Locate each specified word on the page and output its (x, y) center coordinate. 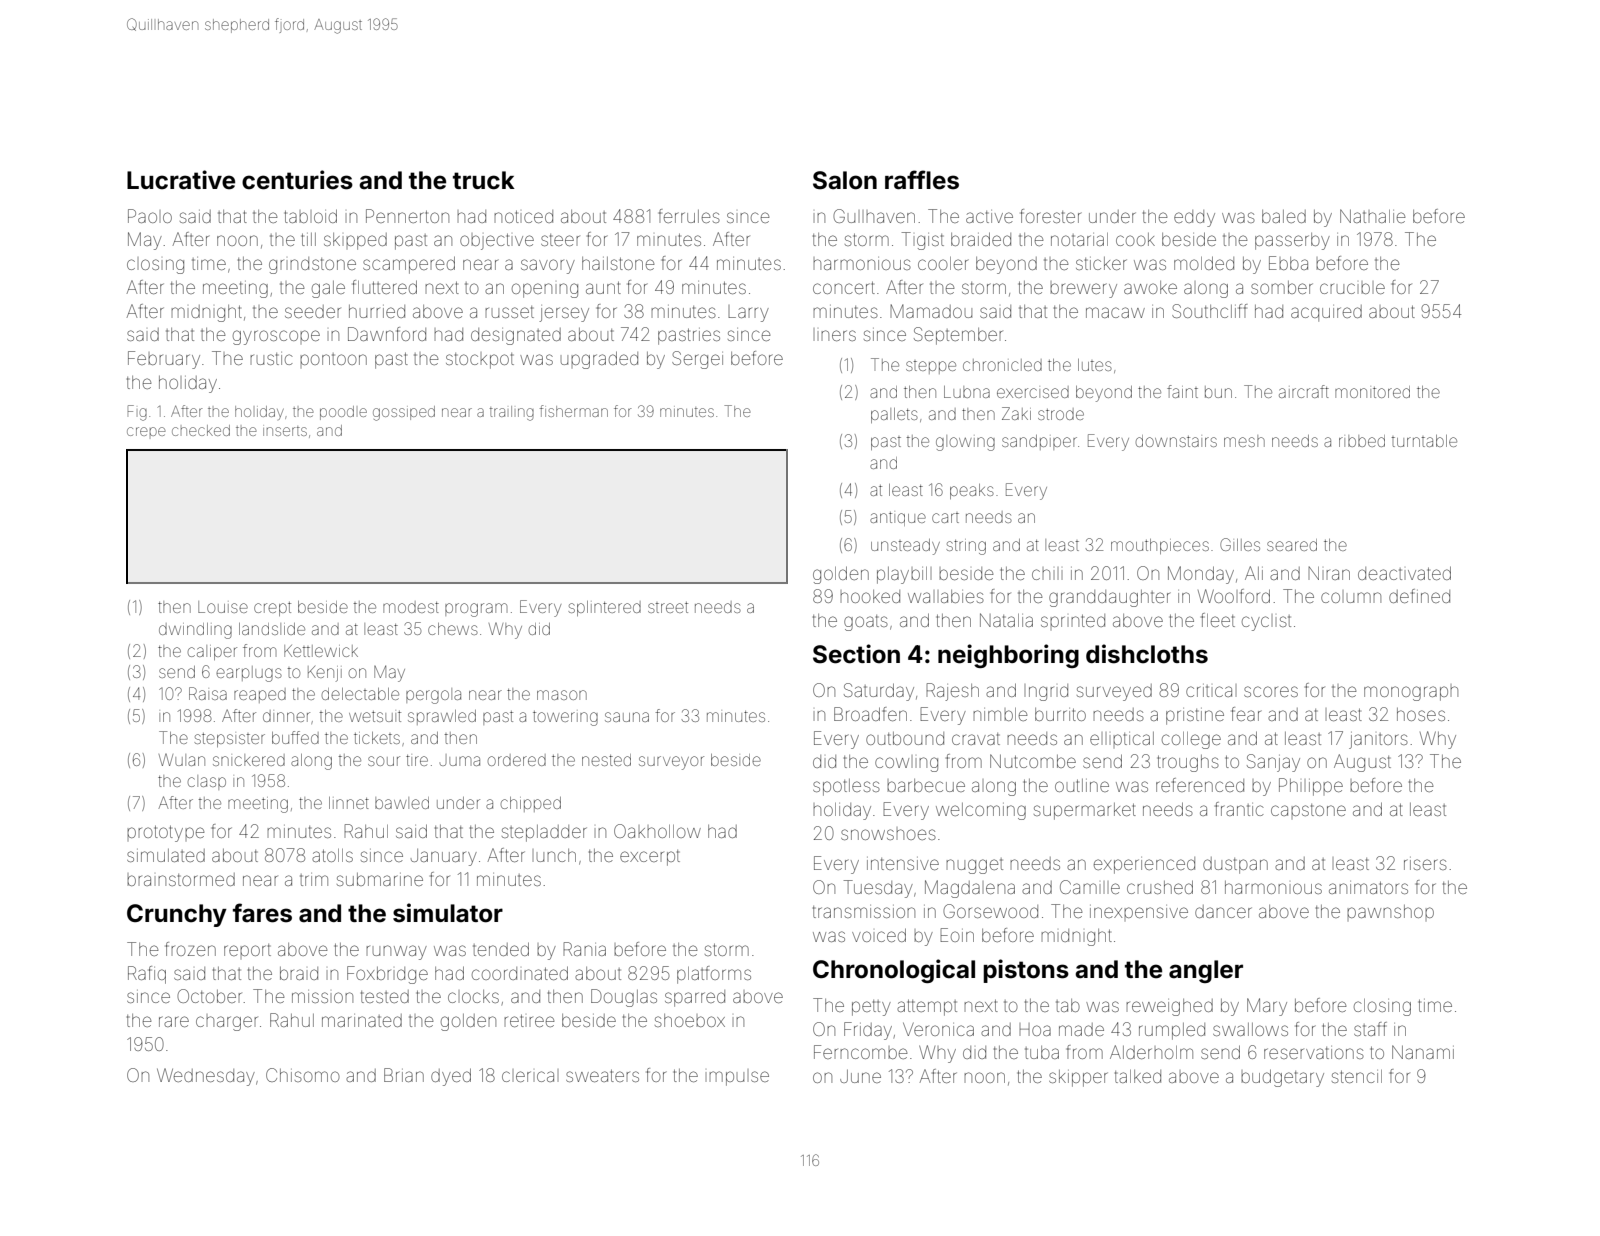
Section (856, 654)
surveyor (671, 763)
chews (453, 629)
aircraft (1304, 391)
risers (1425, 863)
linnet (349, 803)
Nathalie (1373, 216)
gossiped (404, 413)
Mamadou (931, 311)
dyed (451, 1077)
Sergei (697, 360)
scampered (409, 265)
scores (1271, 691)
